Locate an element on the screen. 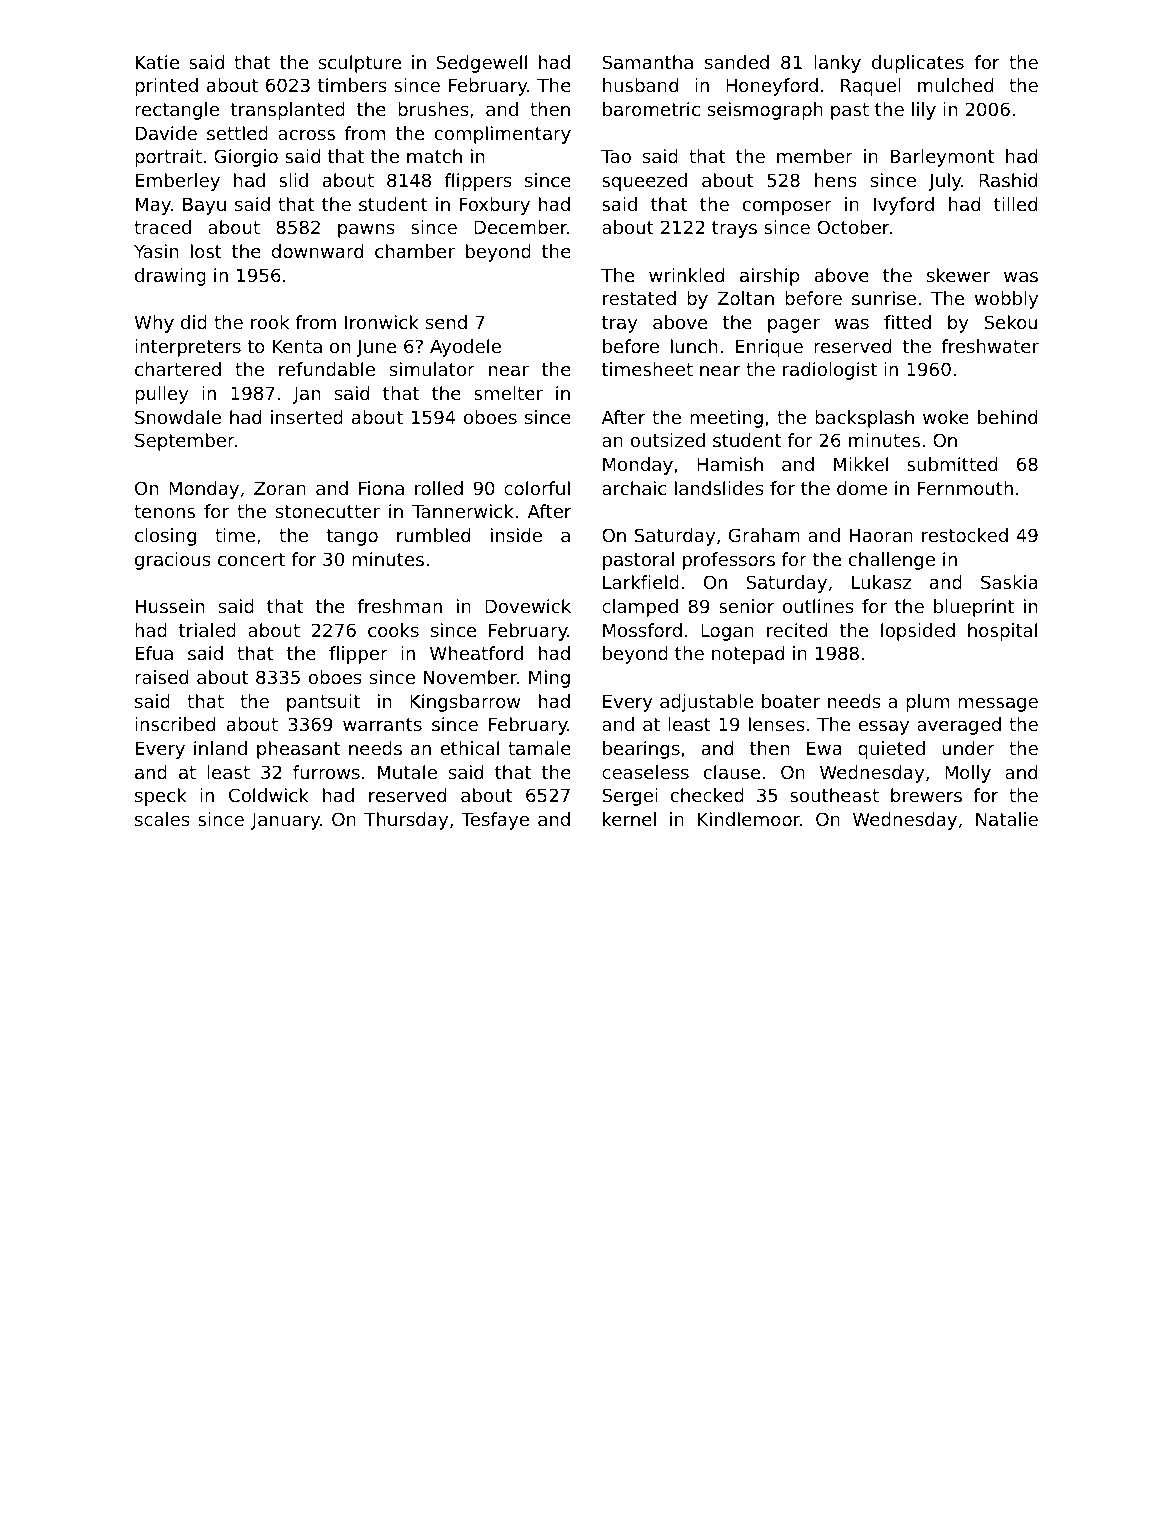 The image size is (1173, 1518). closing is located at coordinates (165, 537).
